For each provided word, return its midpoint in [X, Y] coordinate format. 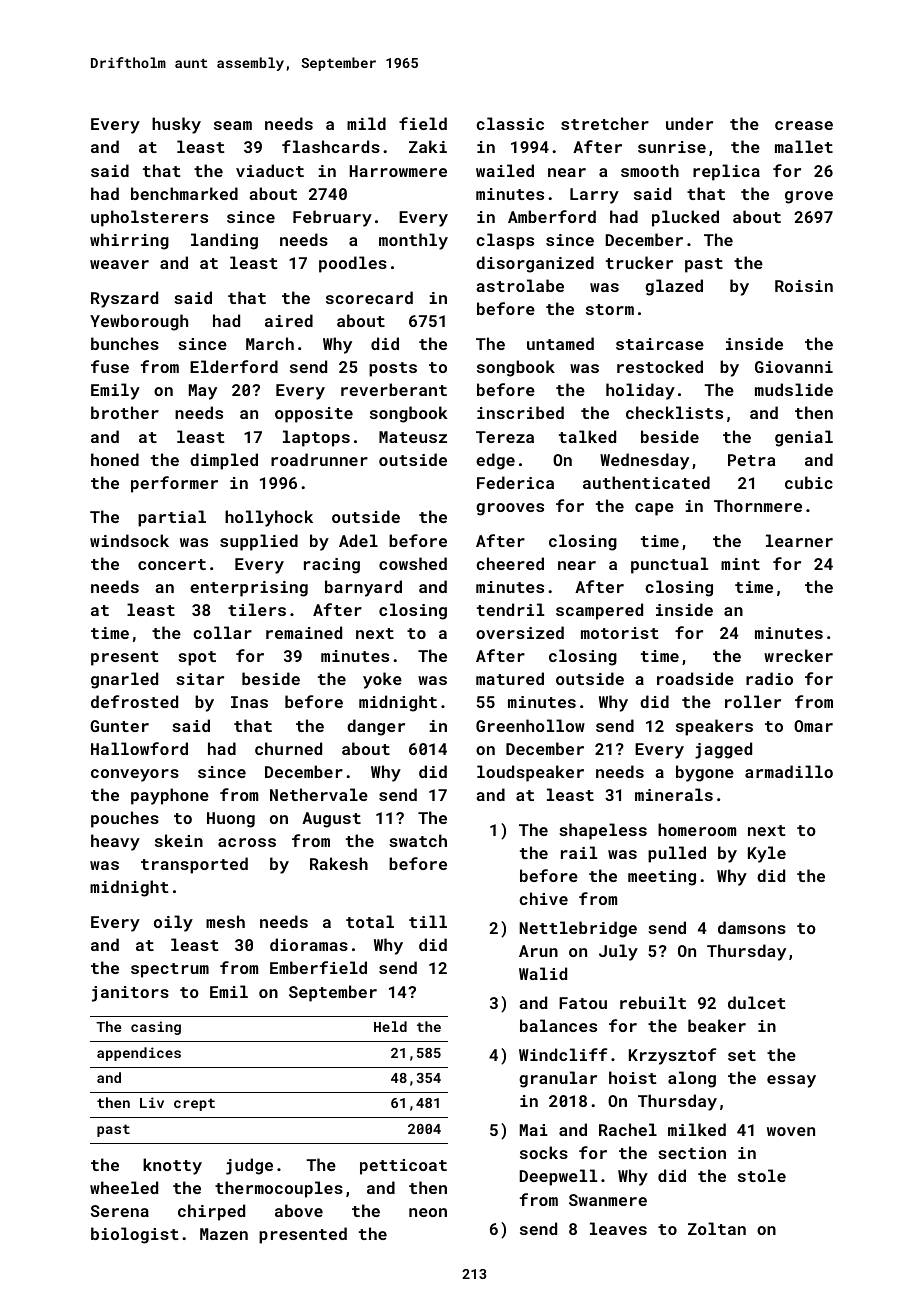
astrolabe [520, 285]
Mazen [224, 1234]
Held [390, 1026]
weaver [119, 264]
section [692, 1153]
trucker [639, 262]
